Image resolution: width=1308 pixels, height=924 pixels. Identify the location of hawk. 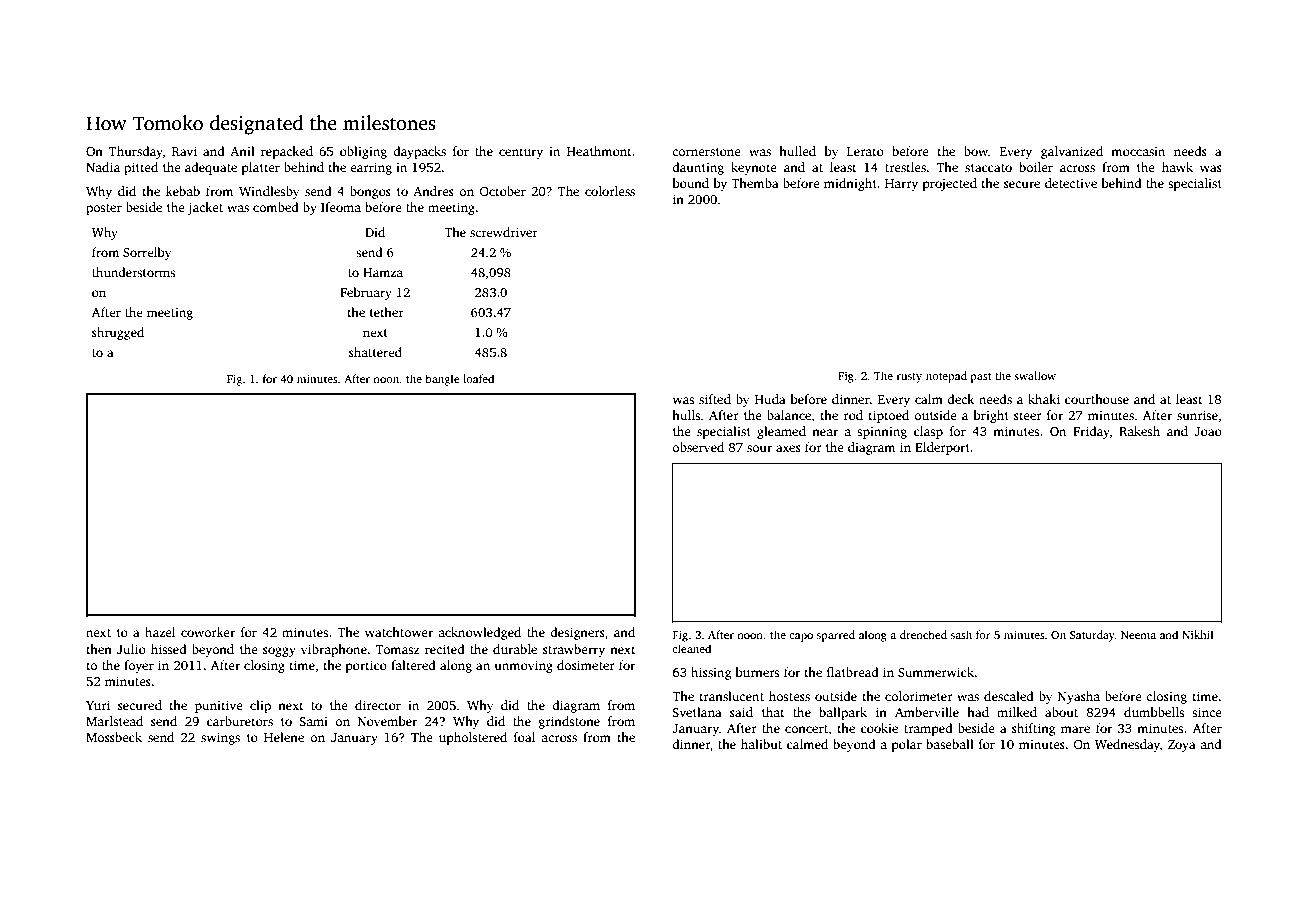
(1177, 167).
